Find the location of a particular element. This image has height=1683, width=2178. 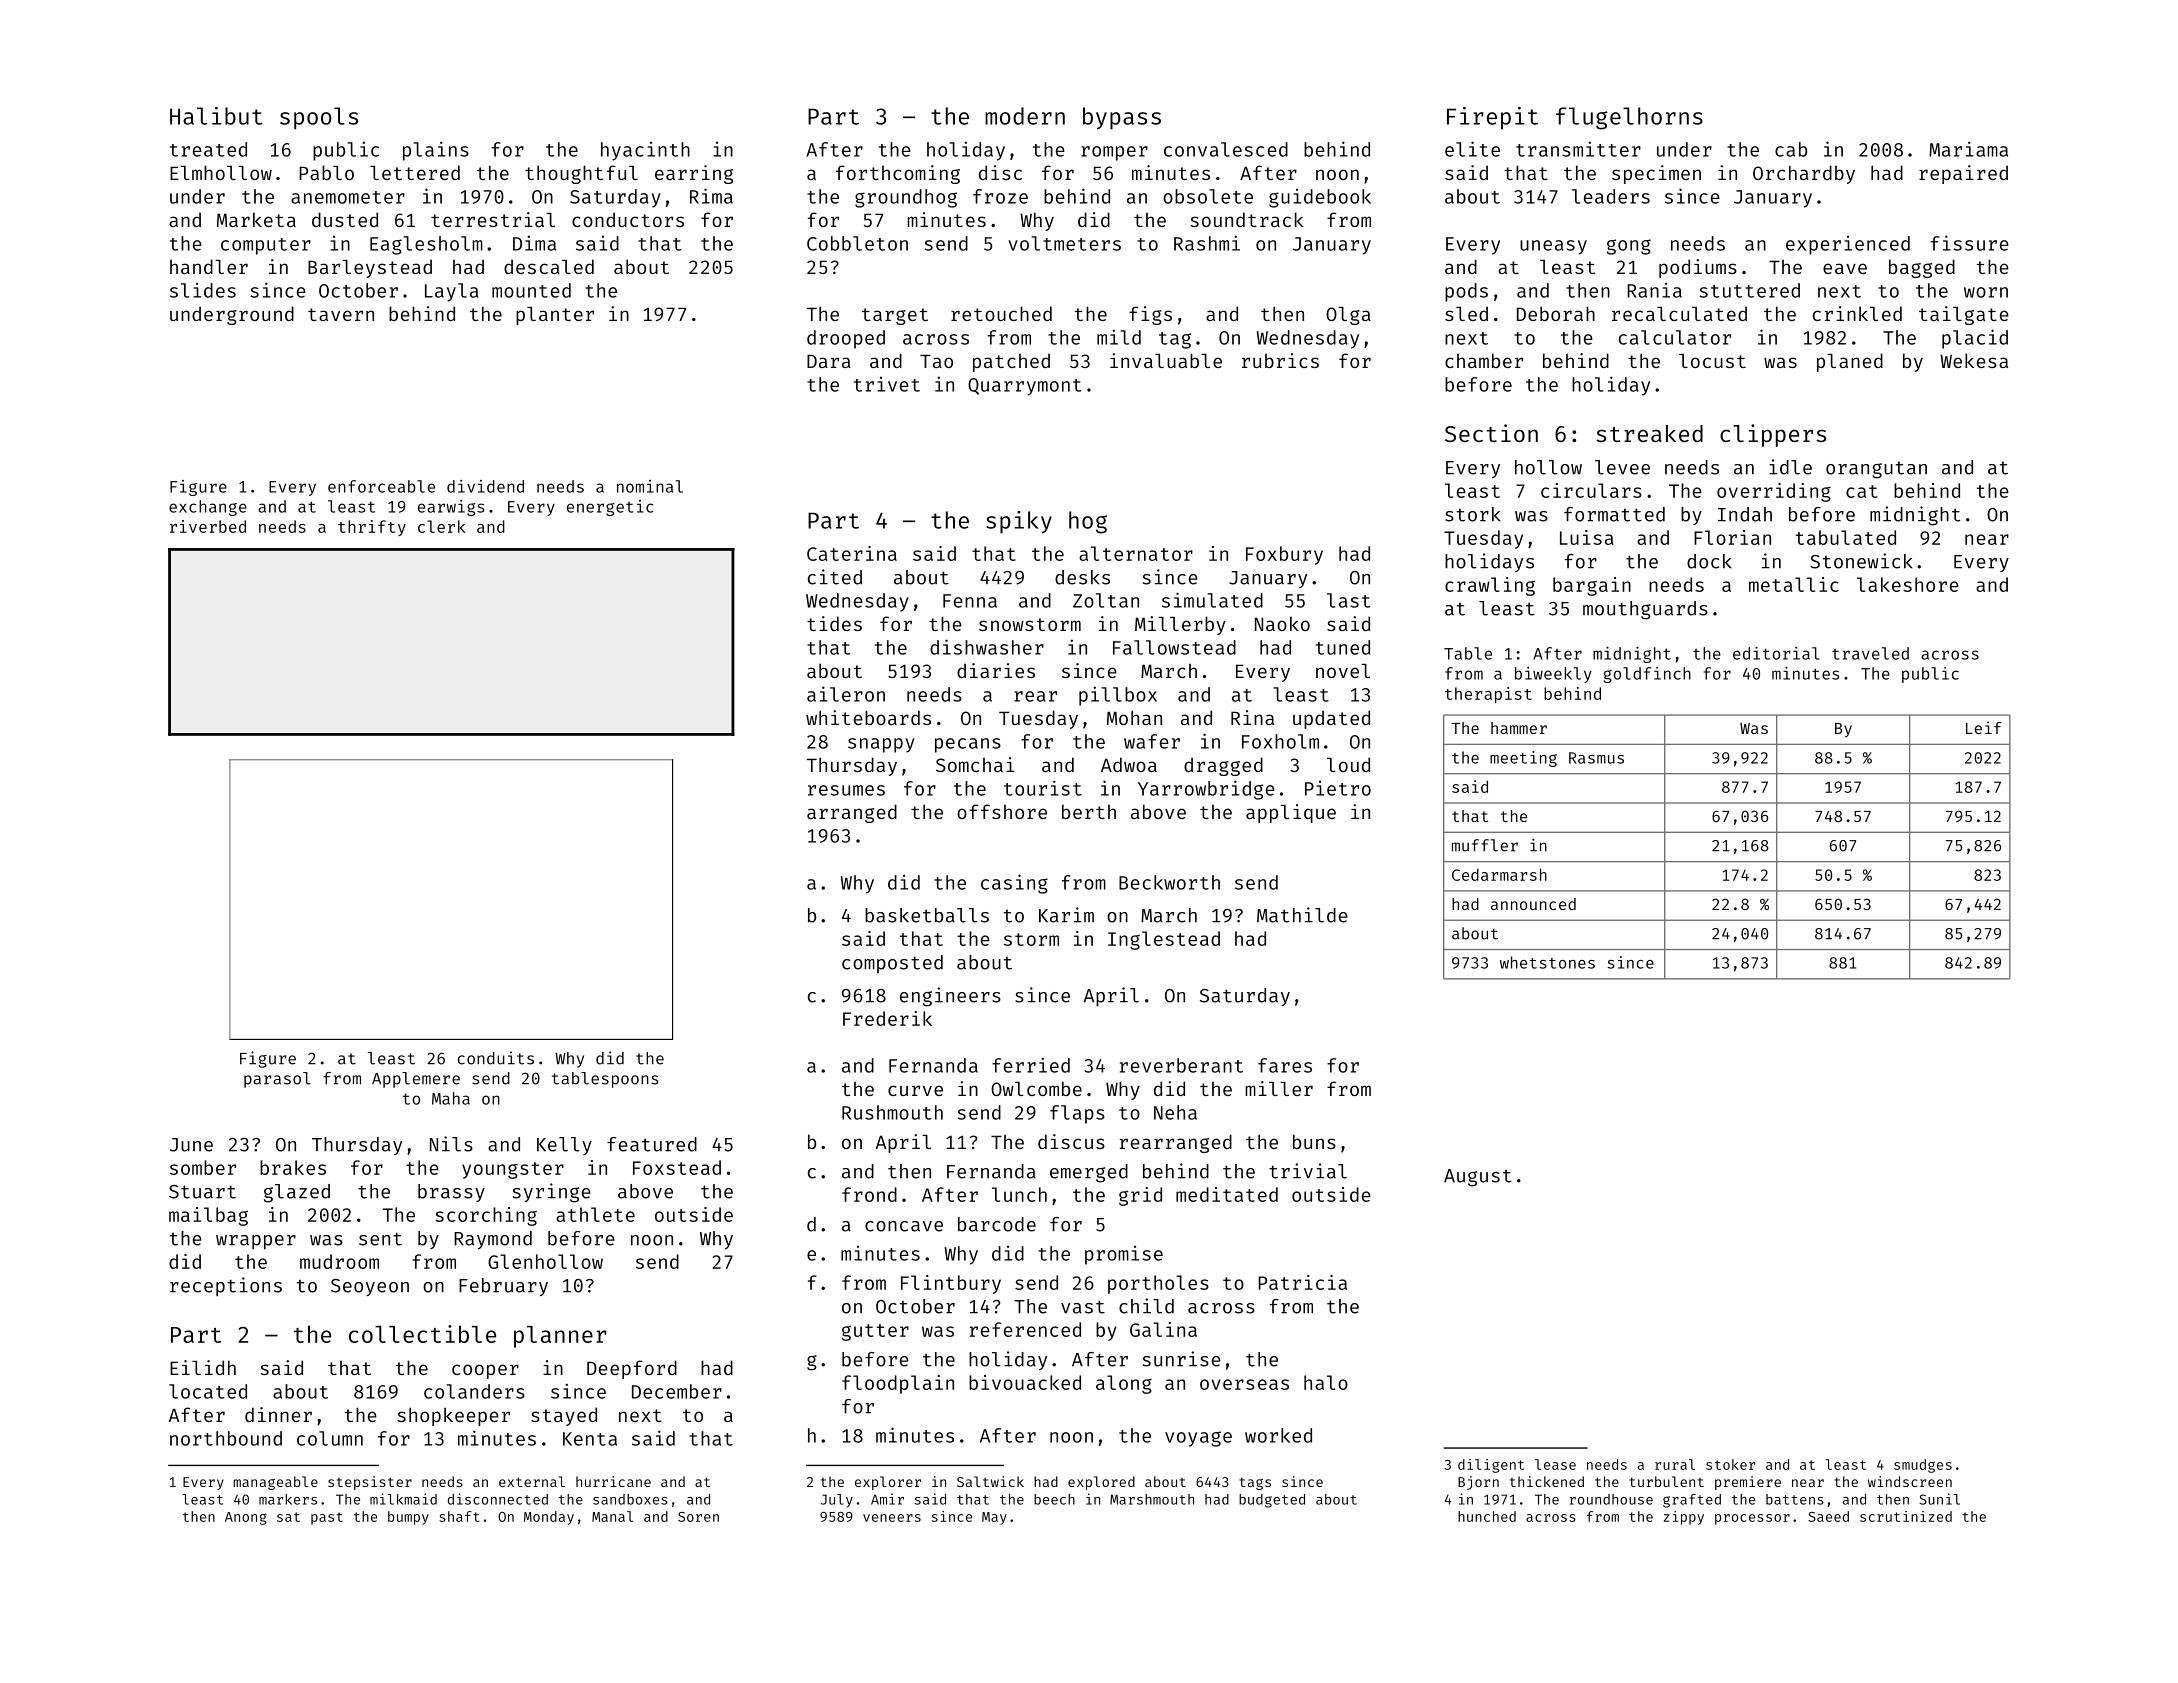

northbound is located at coordinates (226, 1438).
